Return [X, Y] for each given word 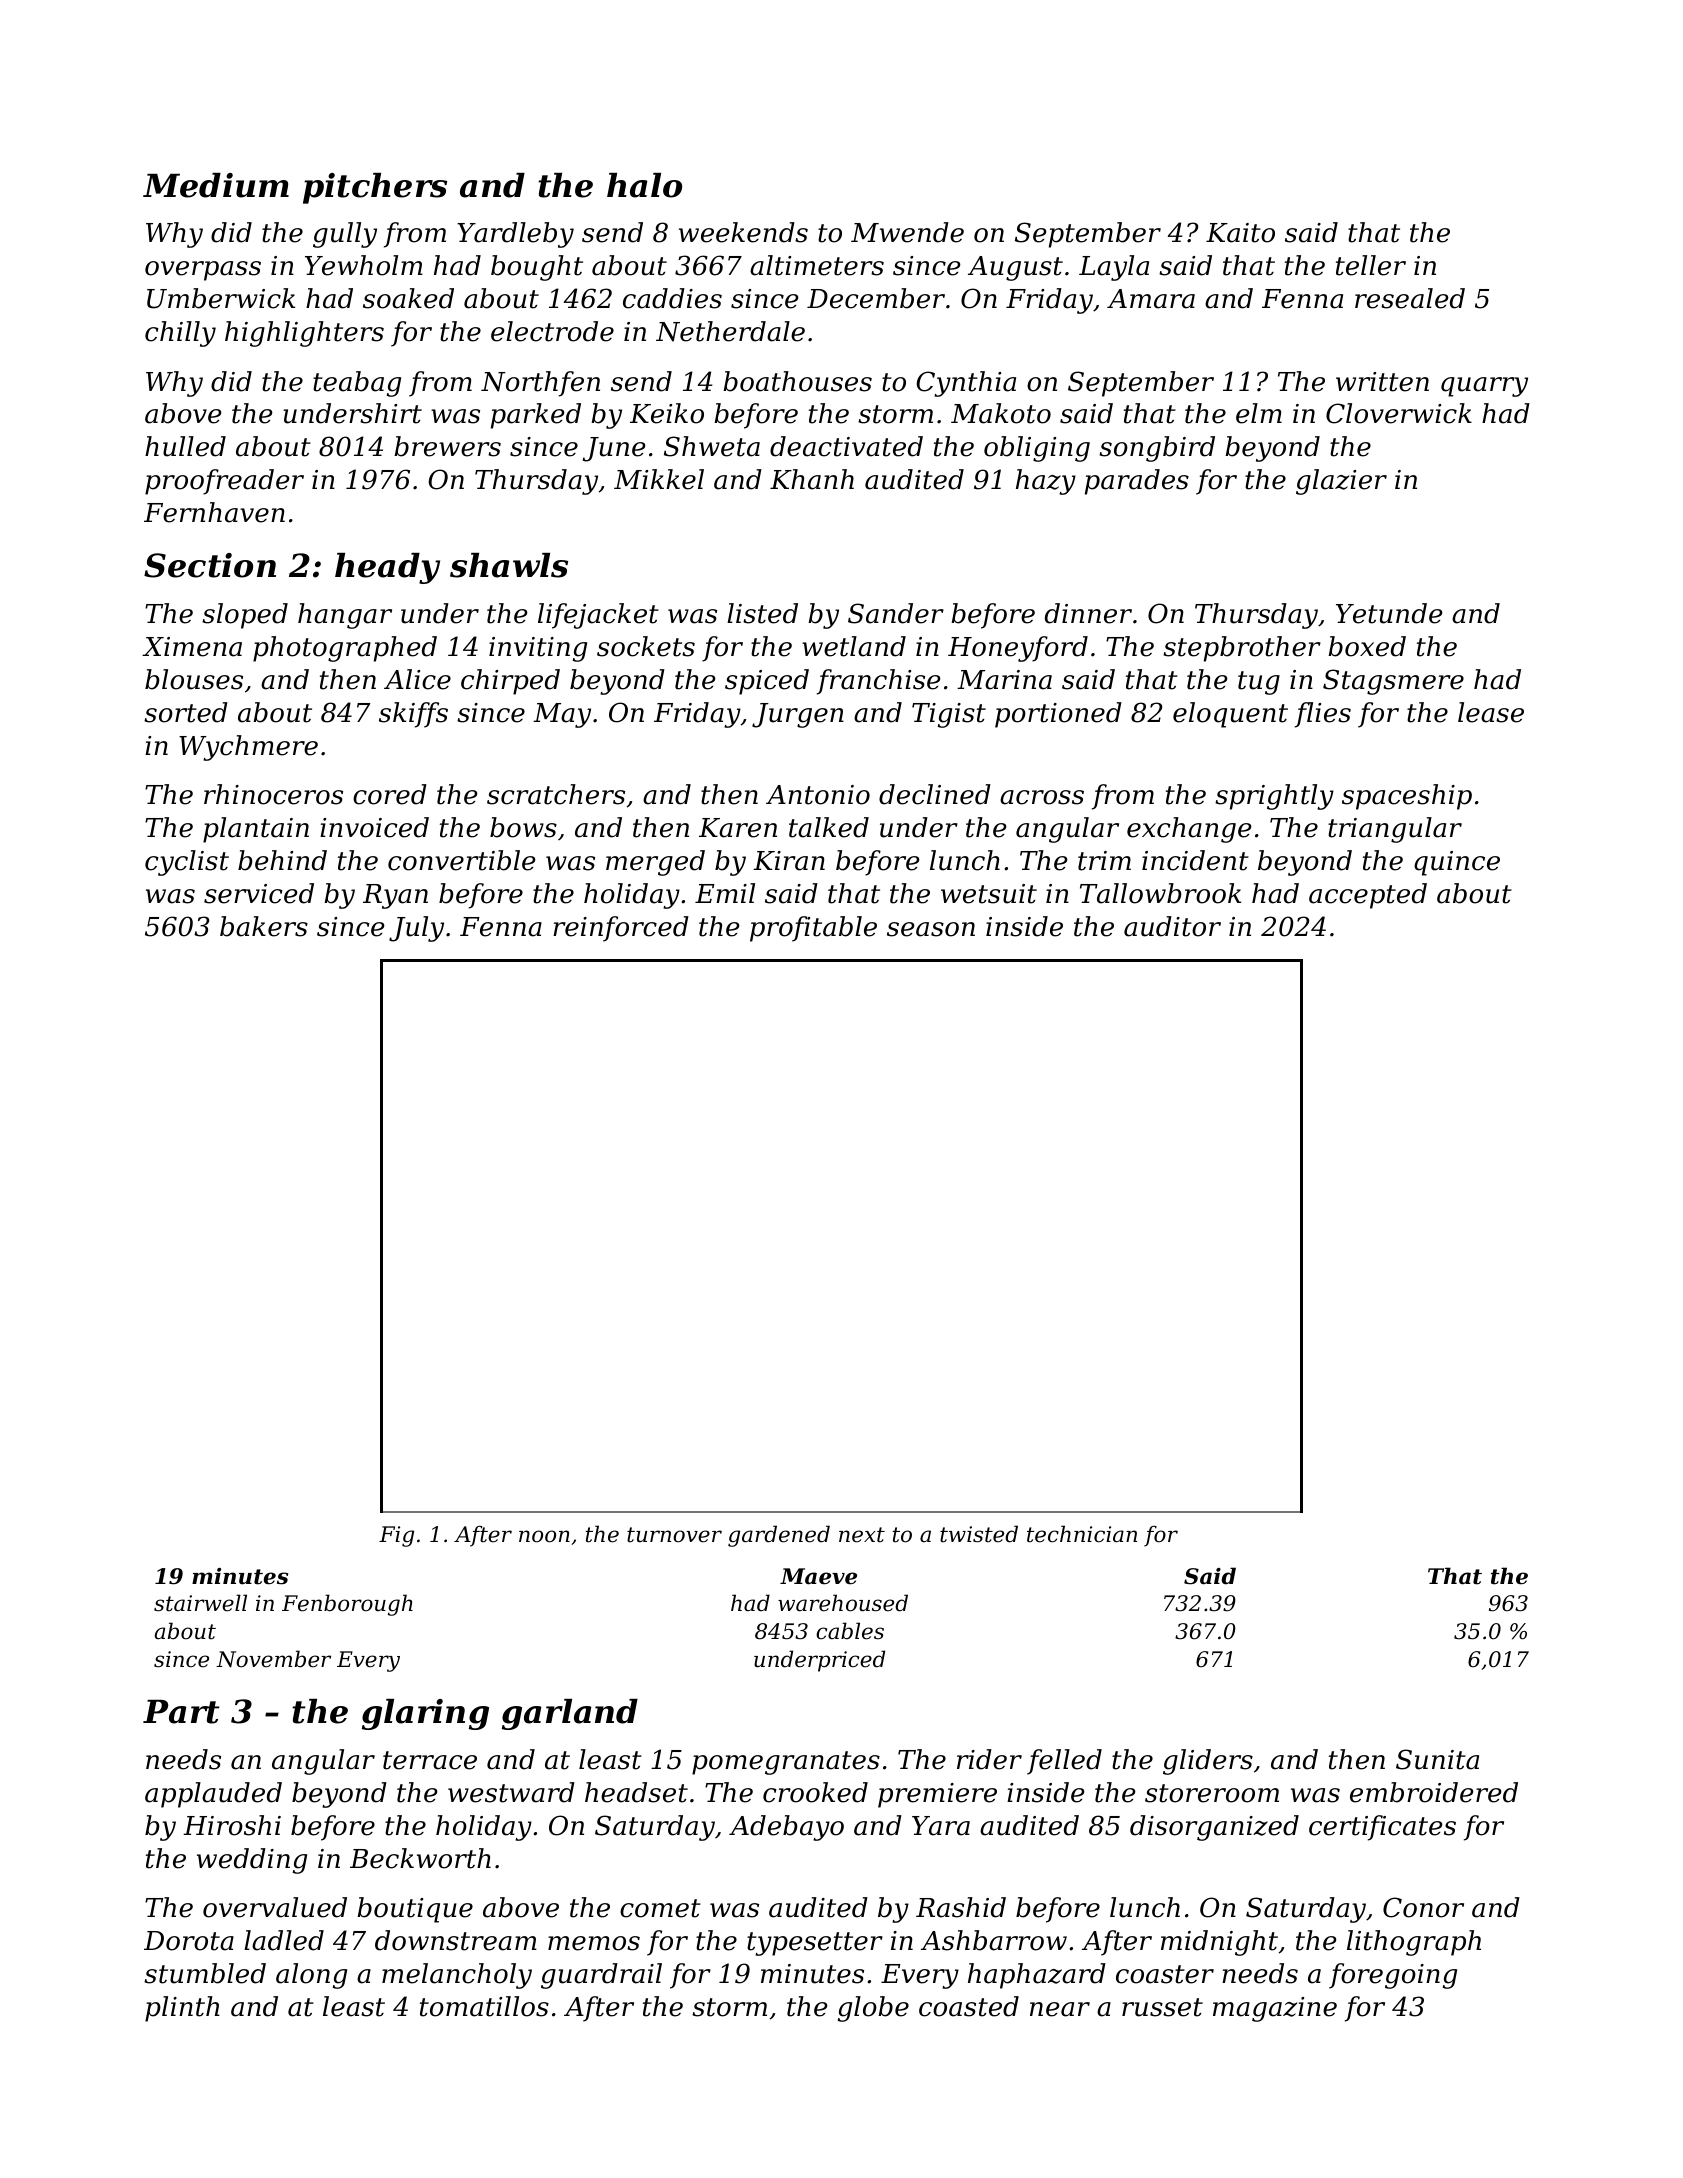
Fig [396, 1536]
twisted [979, 1534]
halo [644, 185]
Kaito [1240, 233]
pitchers [375, 188]
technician [1082, 1534]
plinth [182, 2009]
